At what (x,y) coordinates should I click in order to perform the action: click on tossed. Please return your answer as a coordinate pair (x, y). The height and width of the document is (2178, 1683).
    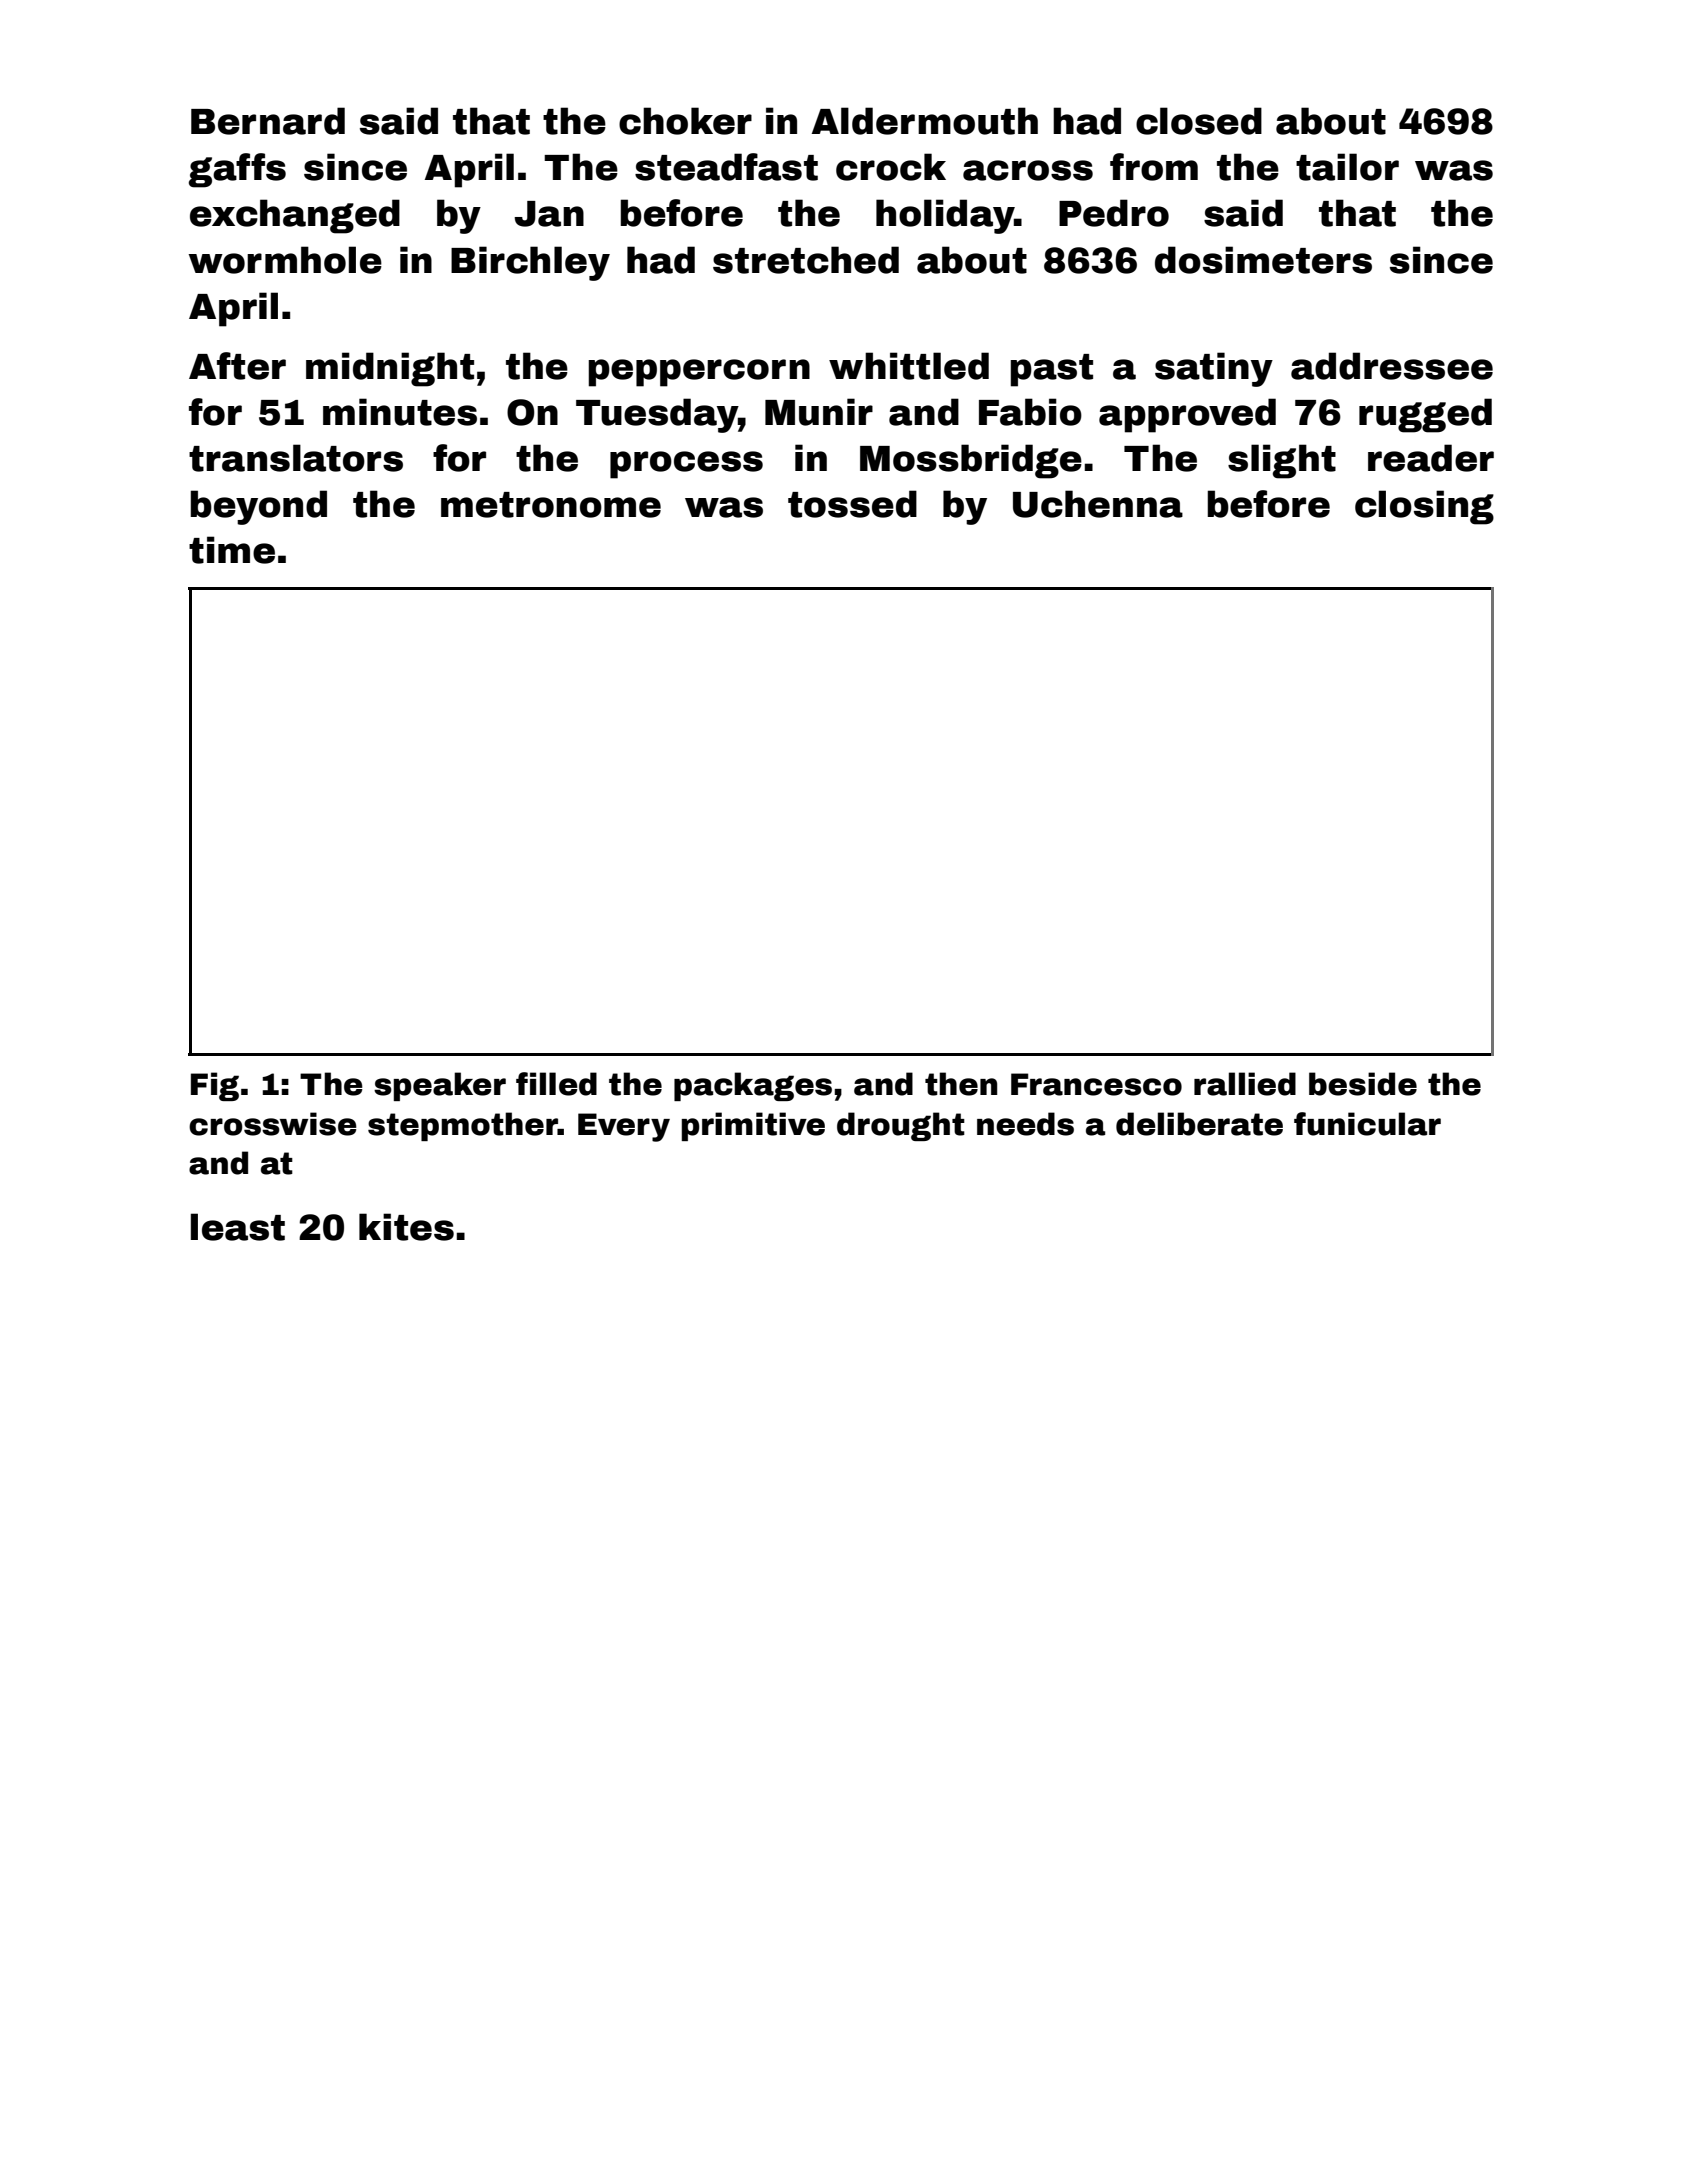
    Looking at the image, I should click on (852, 504).
